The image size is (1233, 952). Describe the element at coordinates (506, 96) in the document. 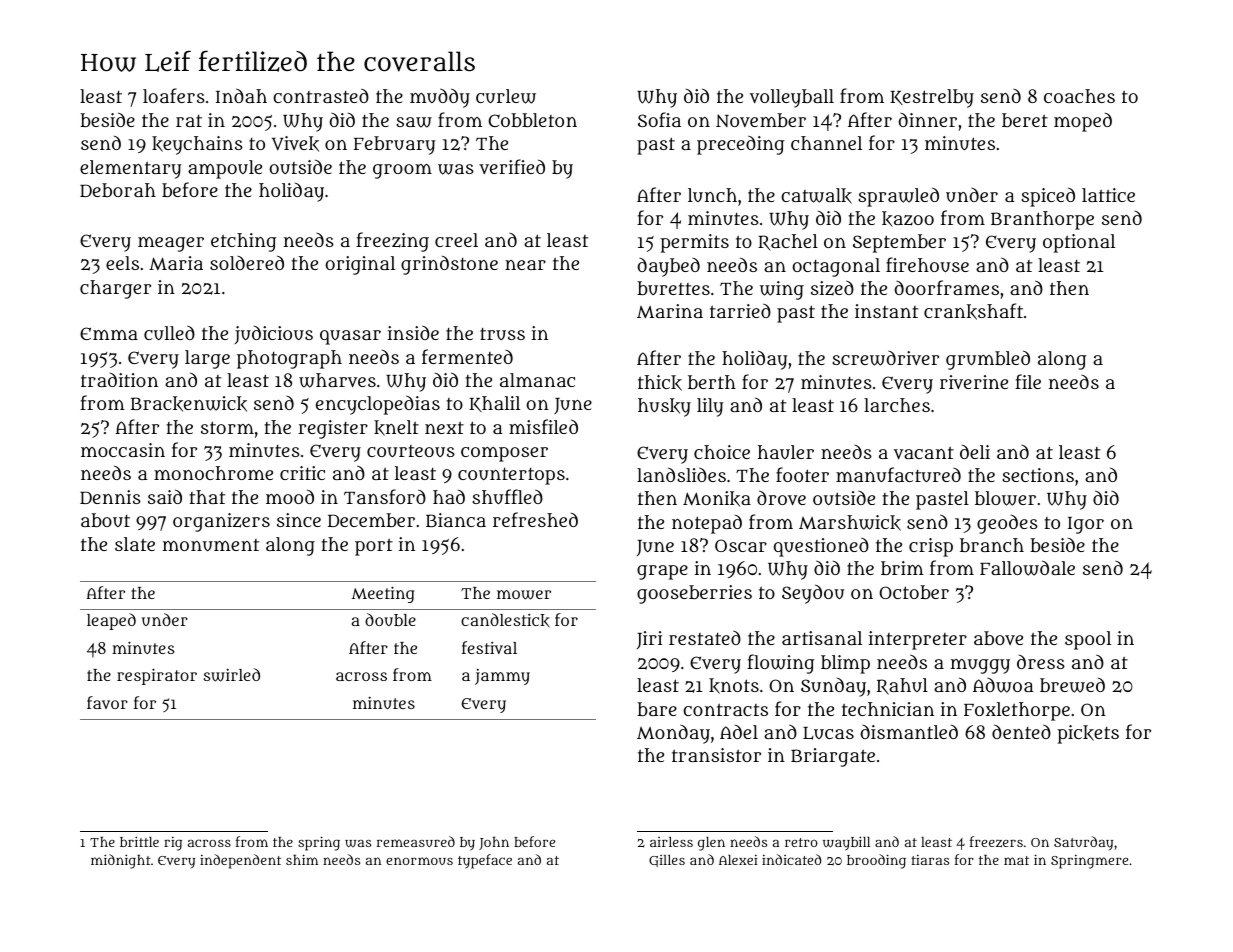

I see `curlew` at that location.
